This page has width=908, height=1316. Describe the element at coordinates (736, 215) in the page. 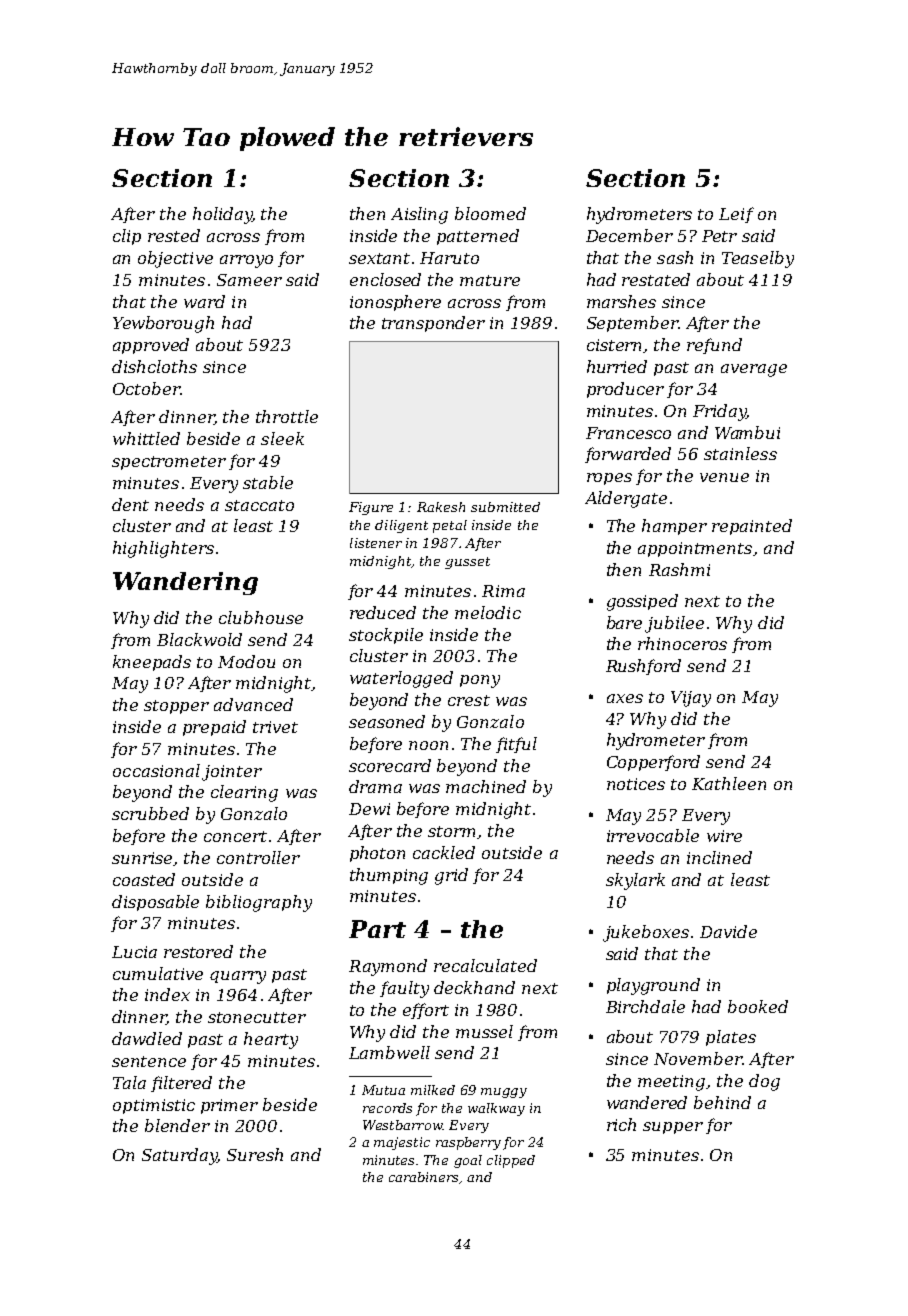

I see `Leif` at that location.
